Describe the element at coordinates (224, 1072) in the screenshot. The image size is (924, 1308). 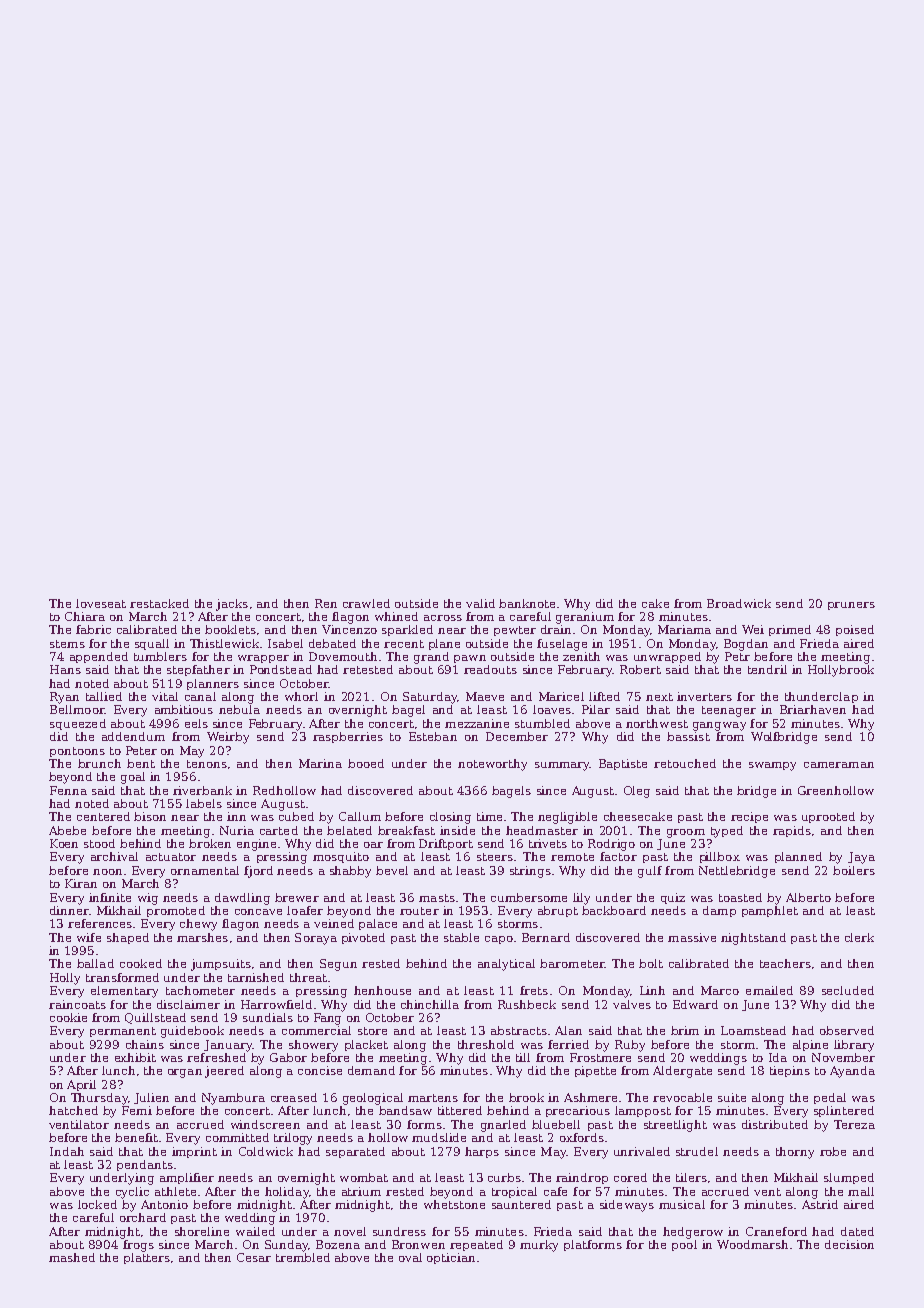
I see `jeered` at that location.
